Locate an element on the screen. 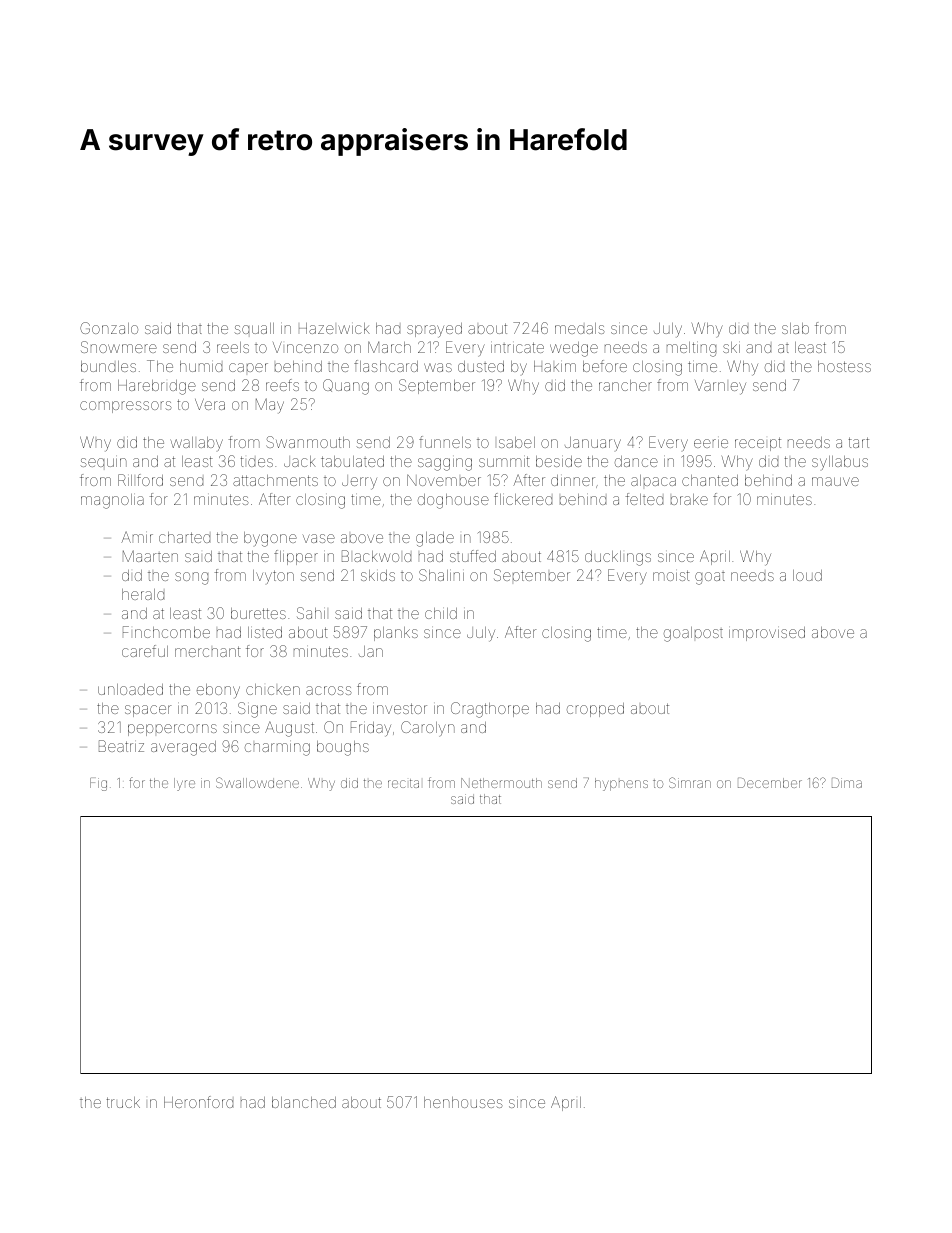  skids is located at coordinates (378, 575).
